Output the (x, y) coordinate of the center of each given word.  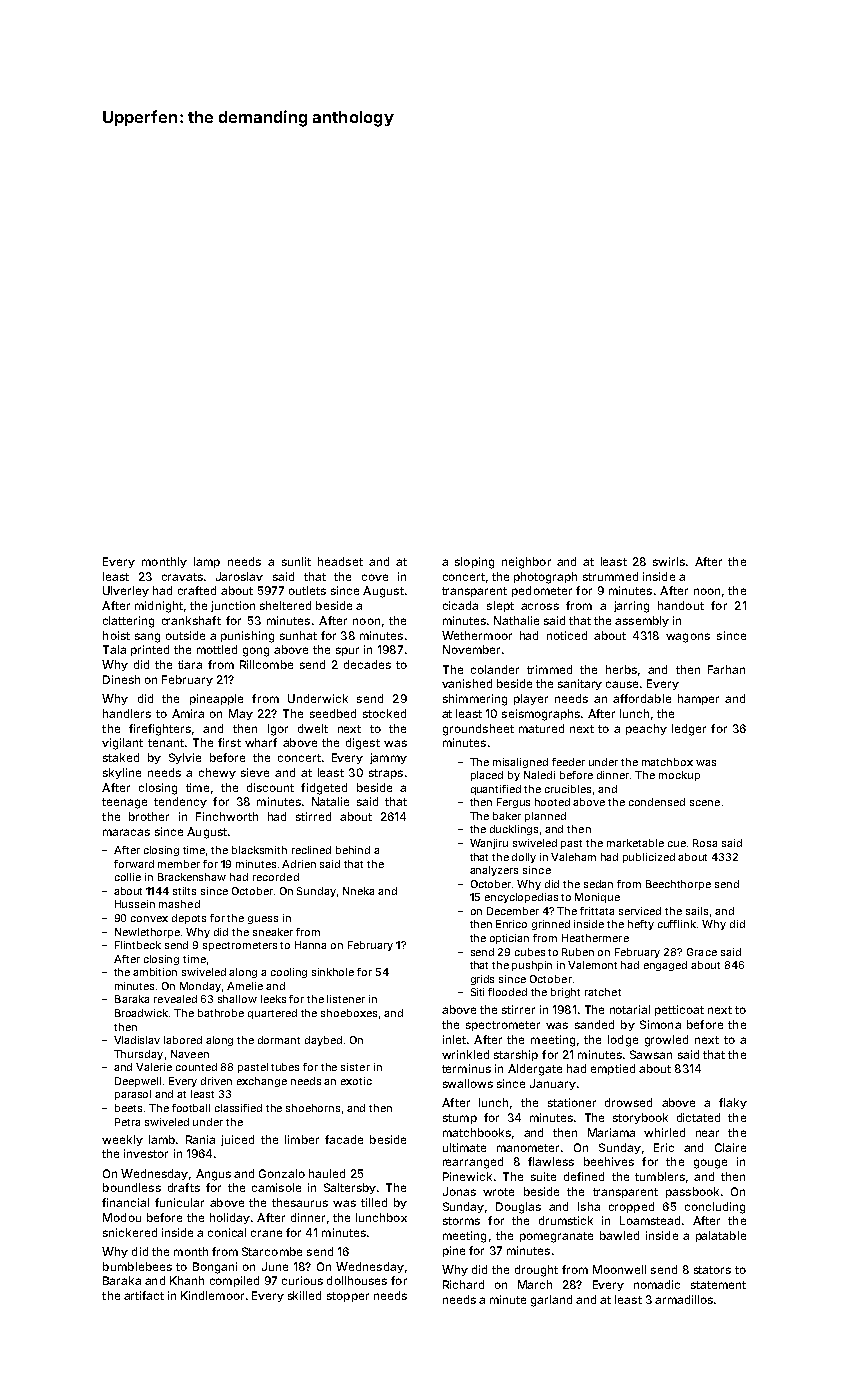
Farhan (726, 669)
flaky (733, 1103)
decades (367, 664)
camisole (276, 1187)
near (707, 1133)
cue (677, 844)
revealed (175, 999)
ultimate (464, 1147)
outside (185, 635)
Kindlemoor (212, 1295)
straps (386, 774)
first (229, 742)
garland (551, 1301)
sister (355, 1067)
